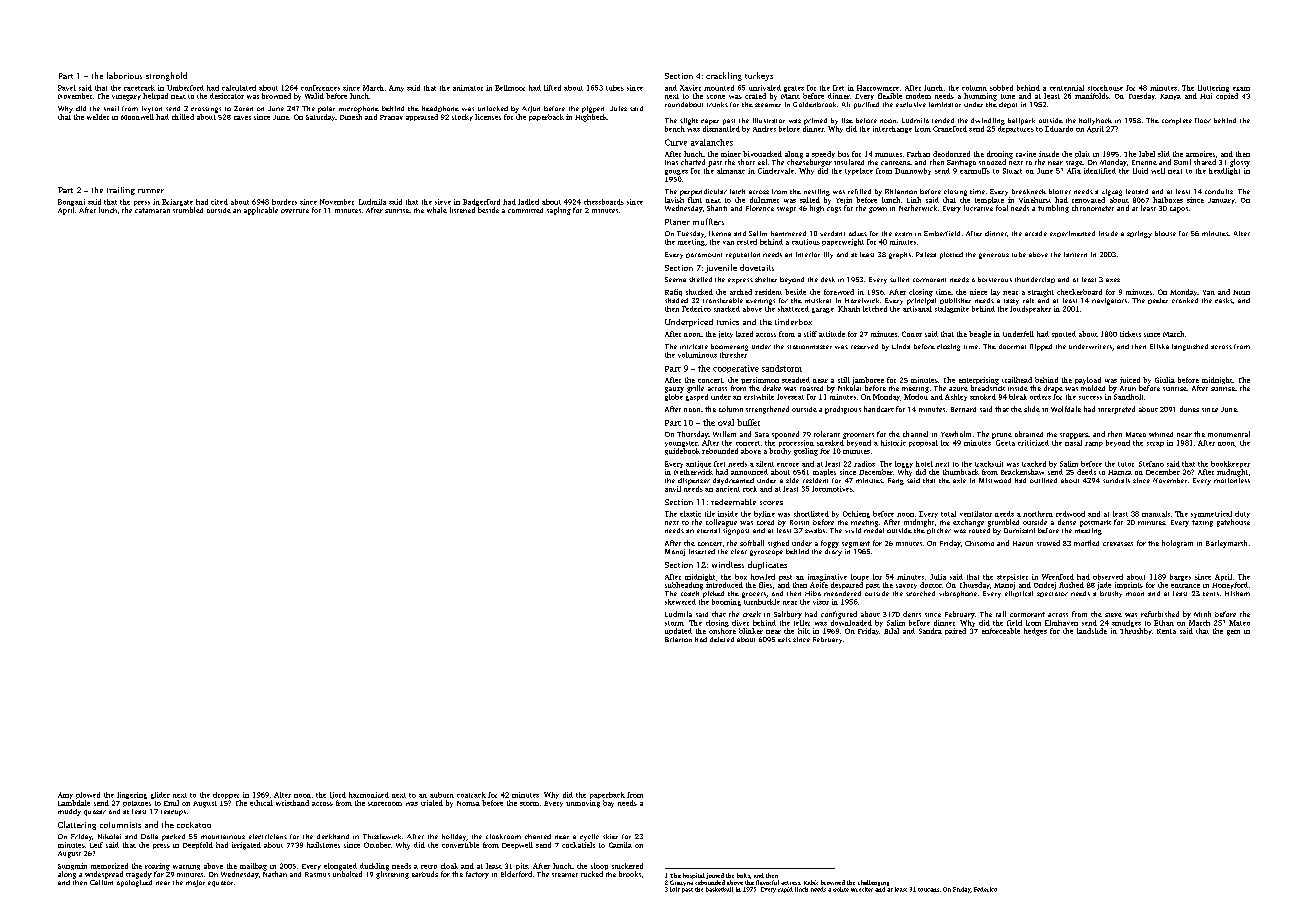  Describe the element at coordinates (790, 96) in the image. I see `Marit` at that location.
